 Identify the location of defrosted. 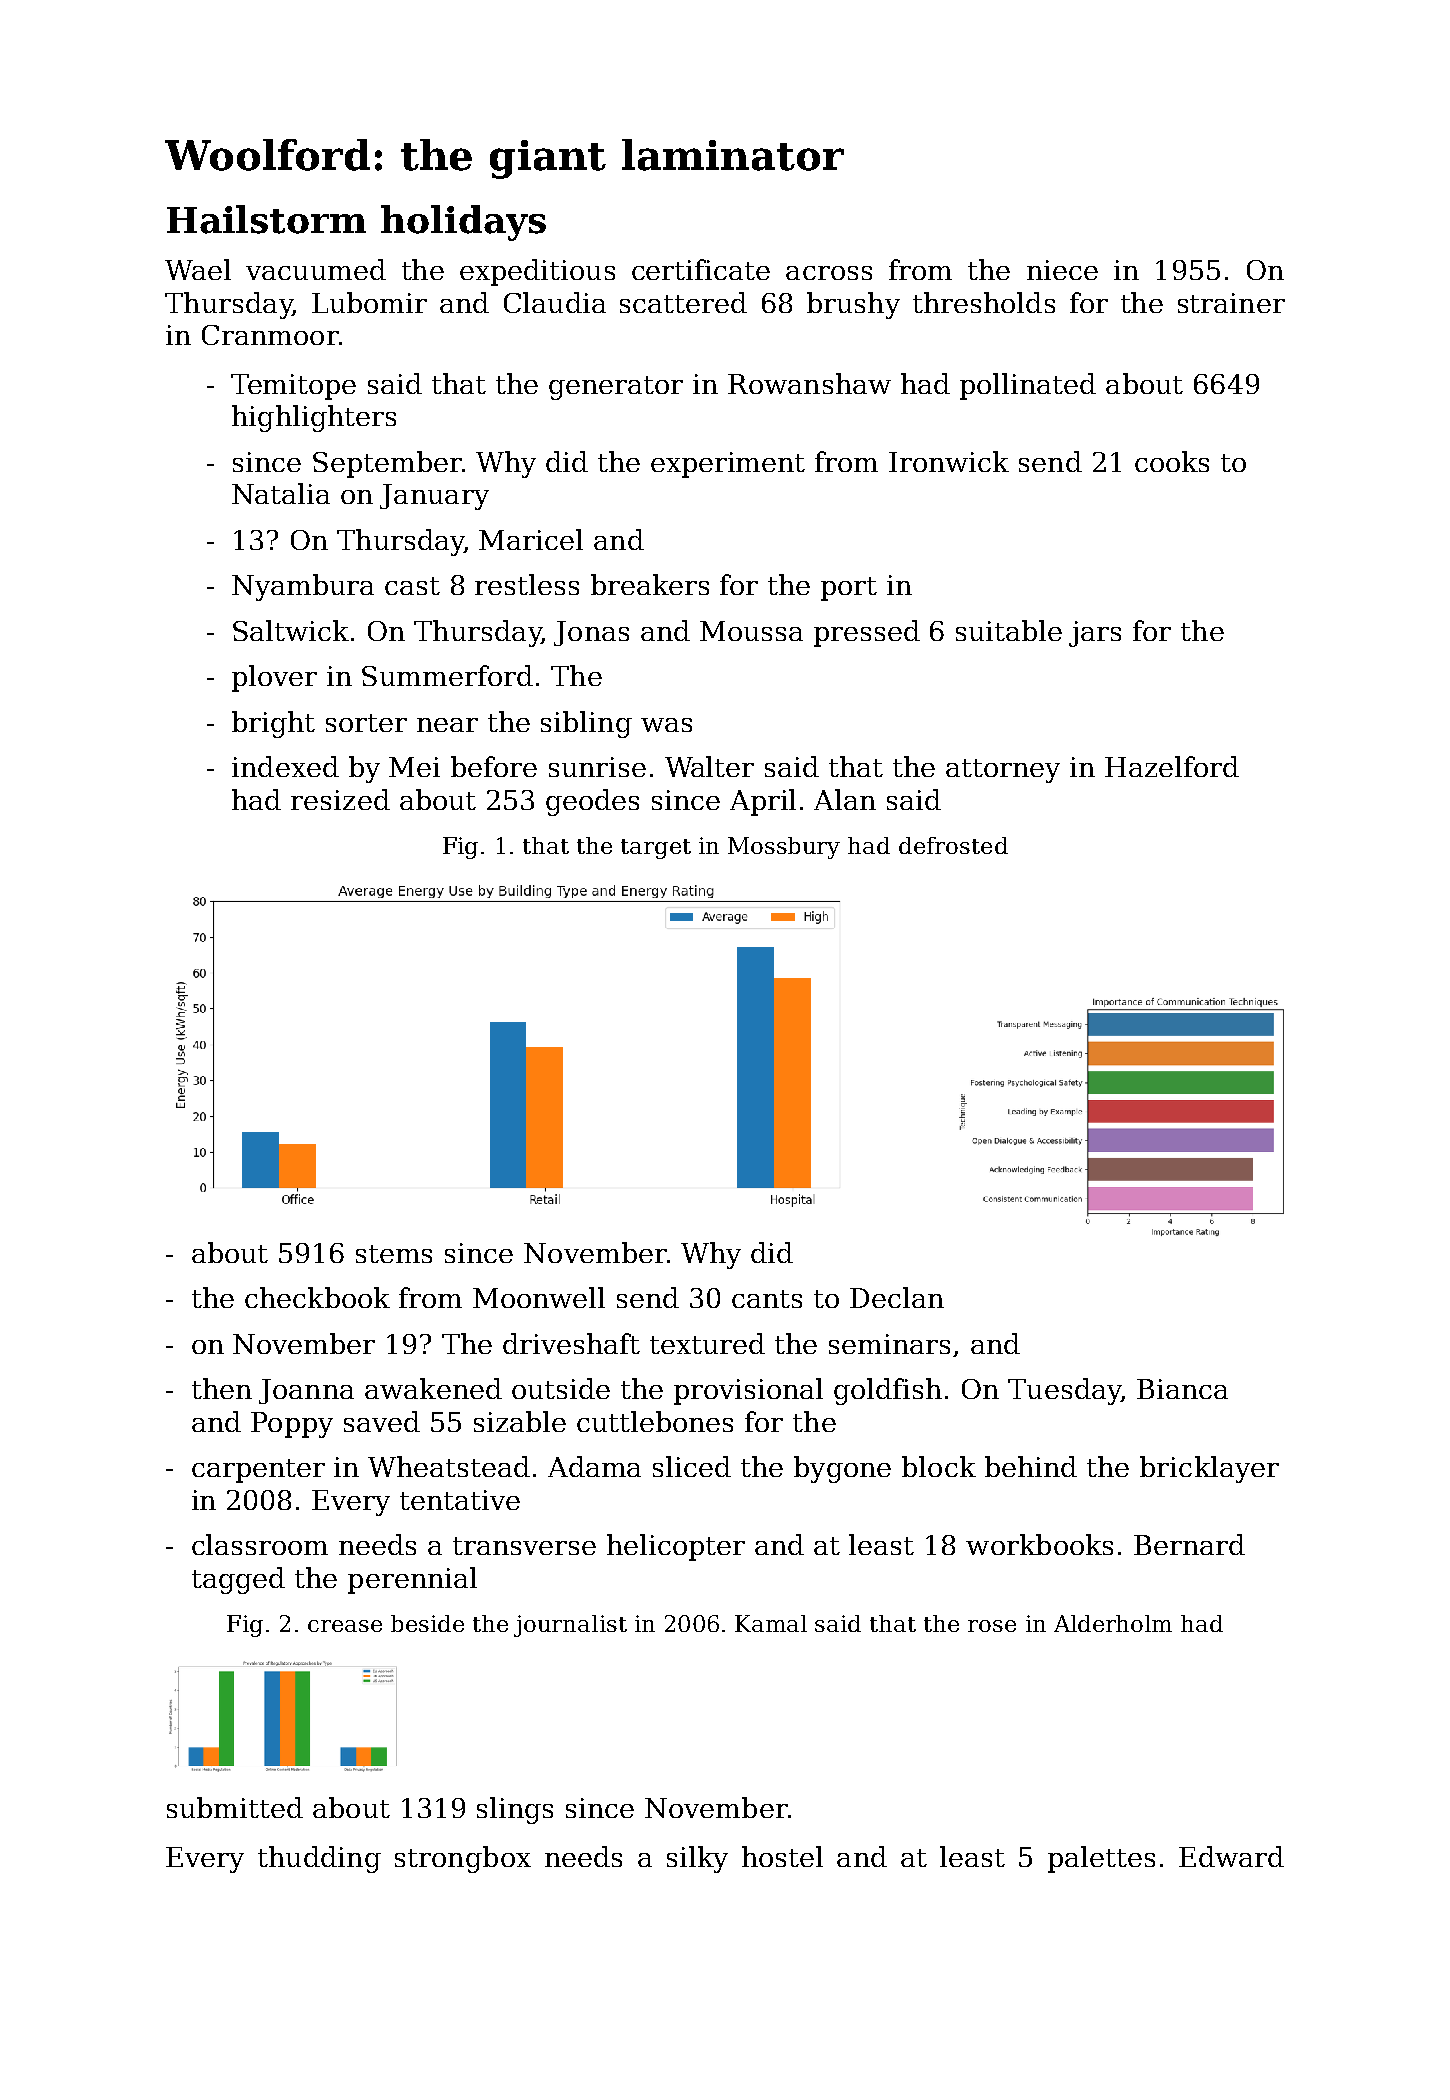
(953, 845).
